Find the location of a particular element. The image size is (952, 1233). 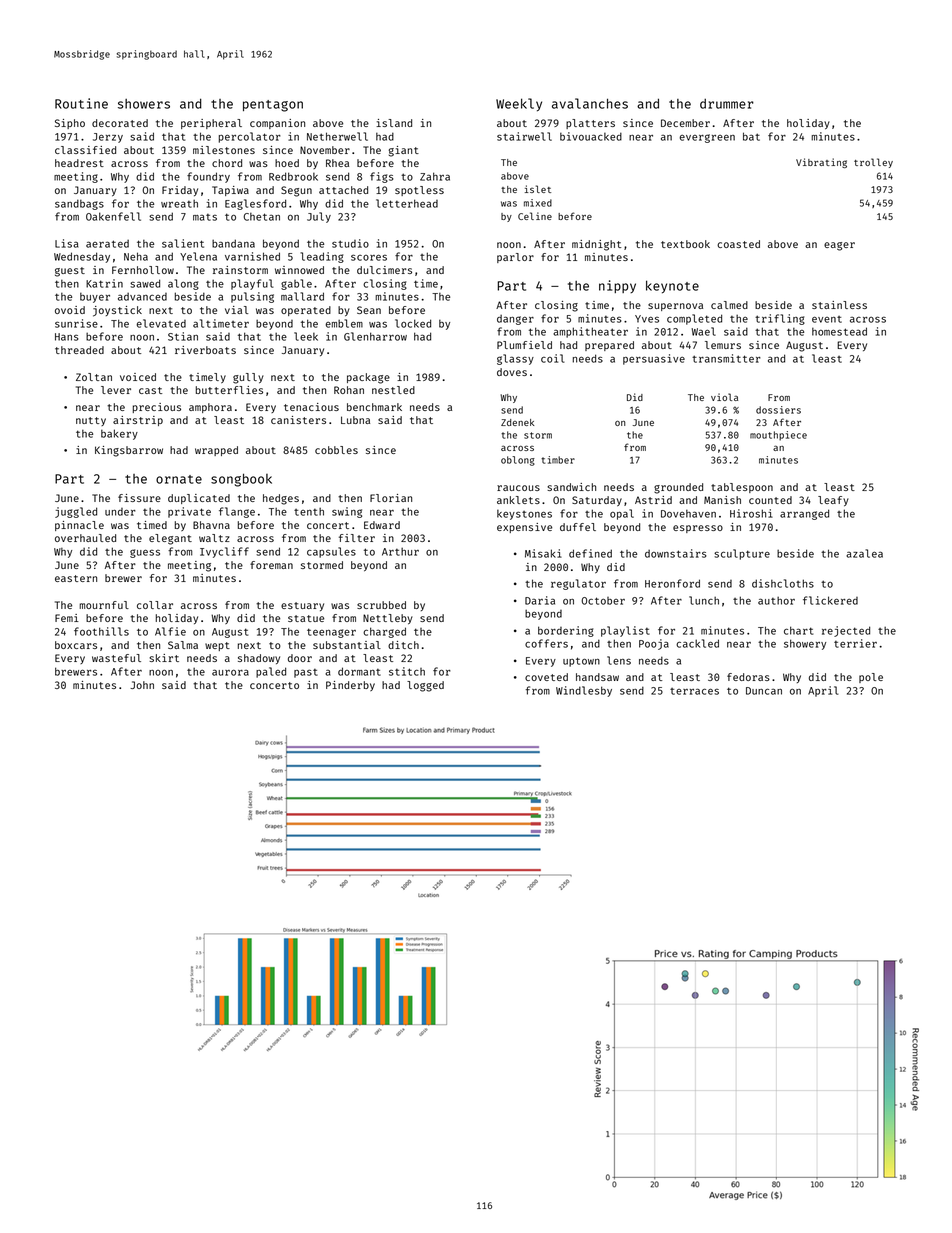

eager is located at coordinates (839, 246).
